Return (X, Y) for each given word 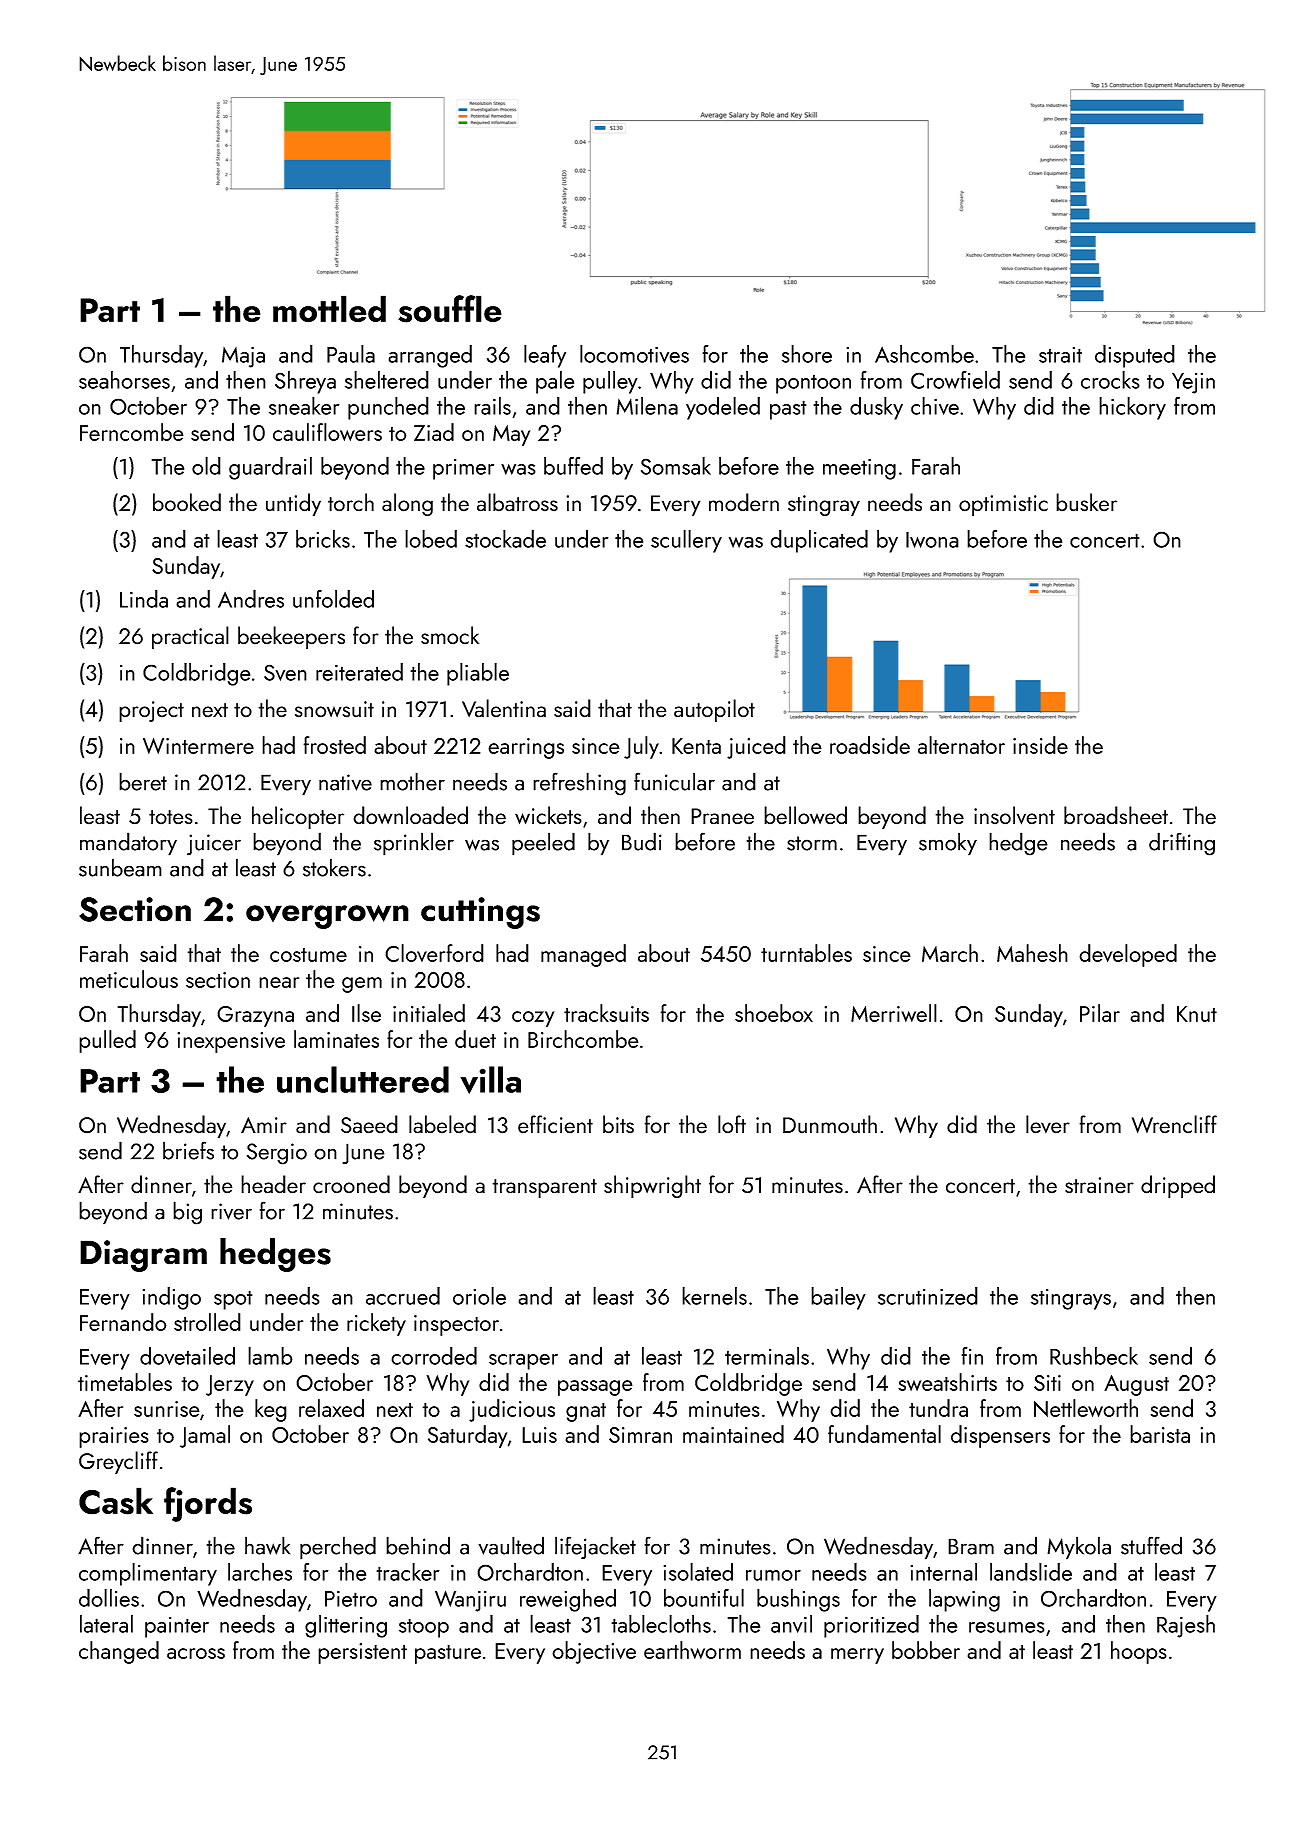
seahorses (124, 380)
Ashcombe (924, 354)
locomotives (634, 354)
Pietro (351, 1598)
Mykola (1079, 1548)
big (187, 1213)
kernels (714, 1296)
